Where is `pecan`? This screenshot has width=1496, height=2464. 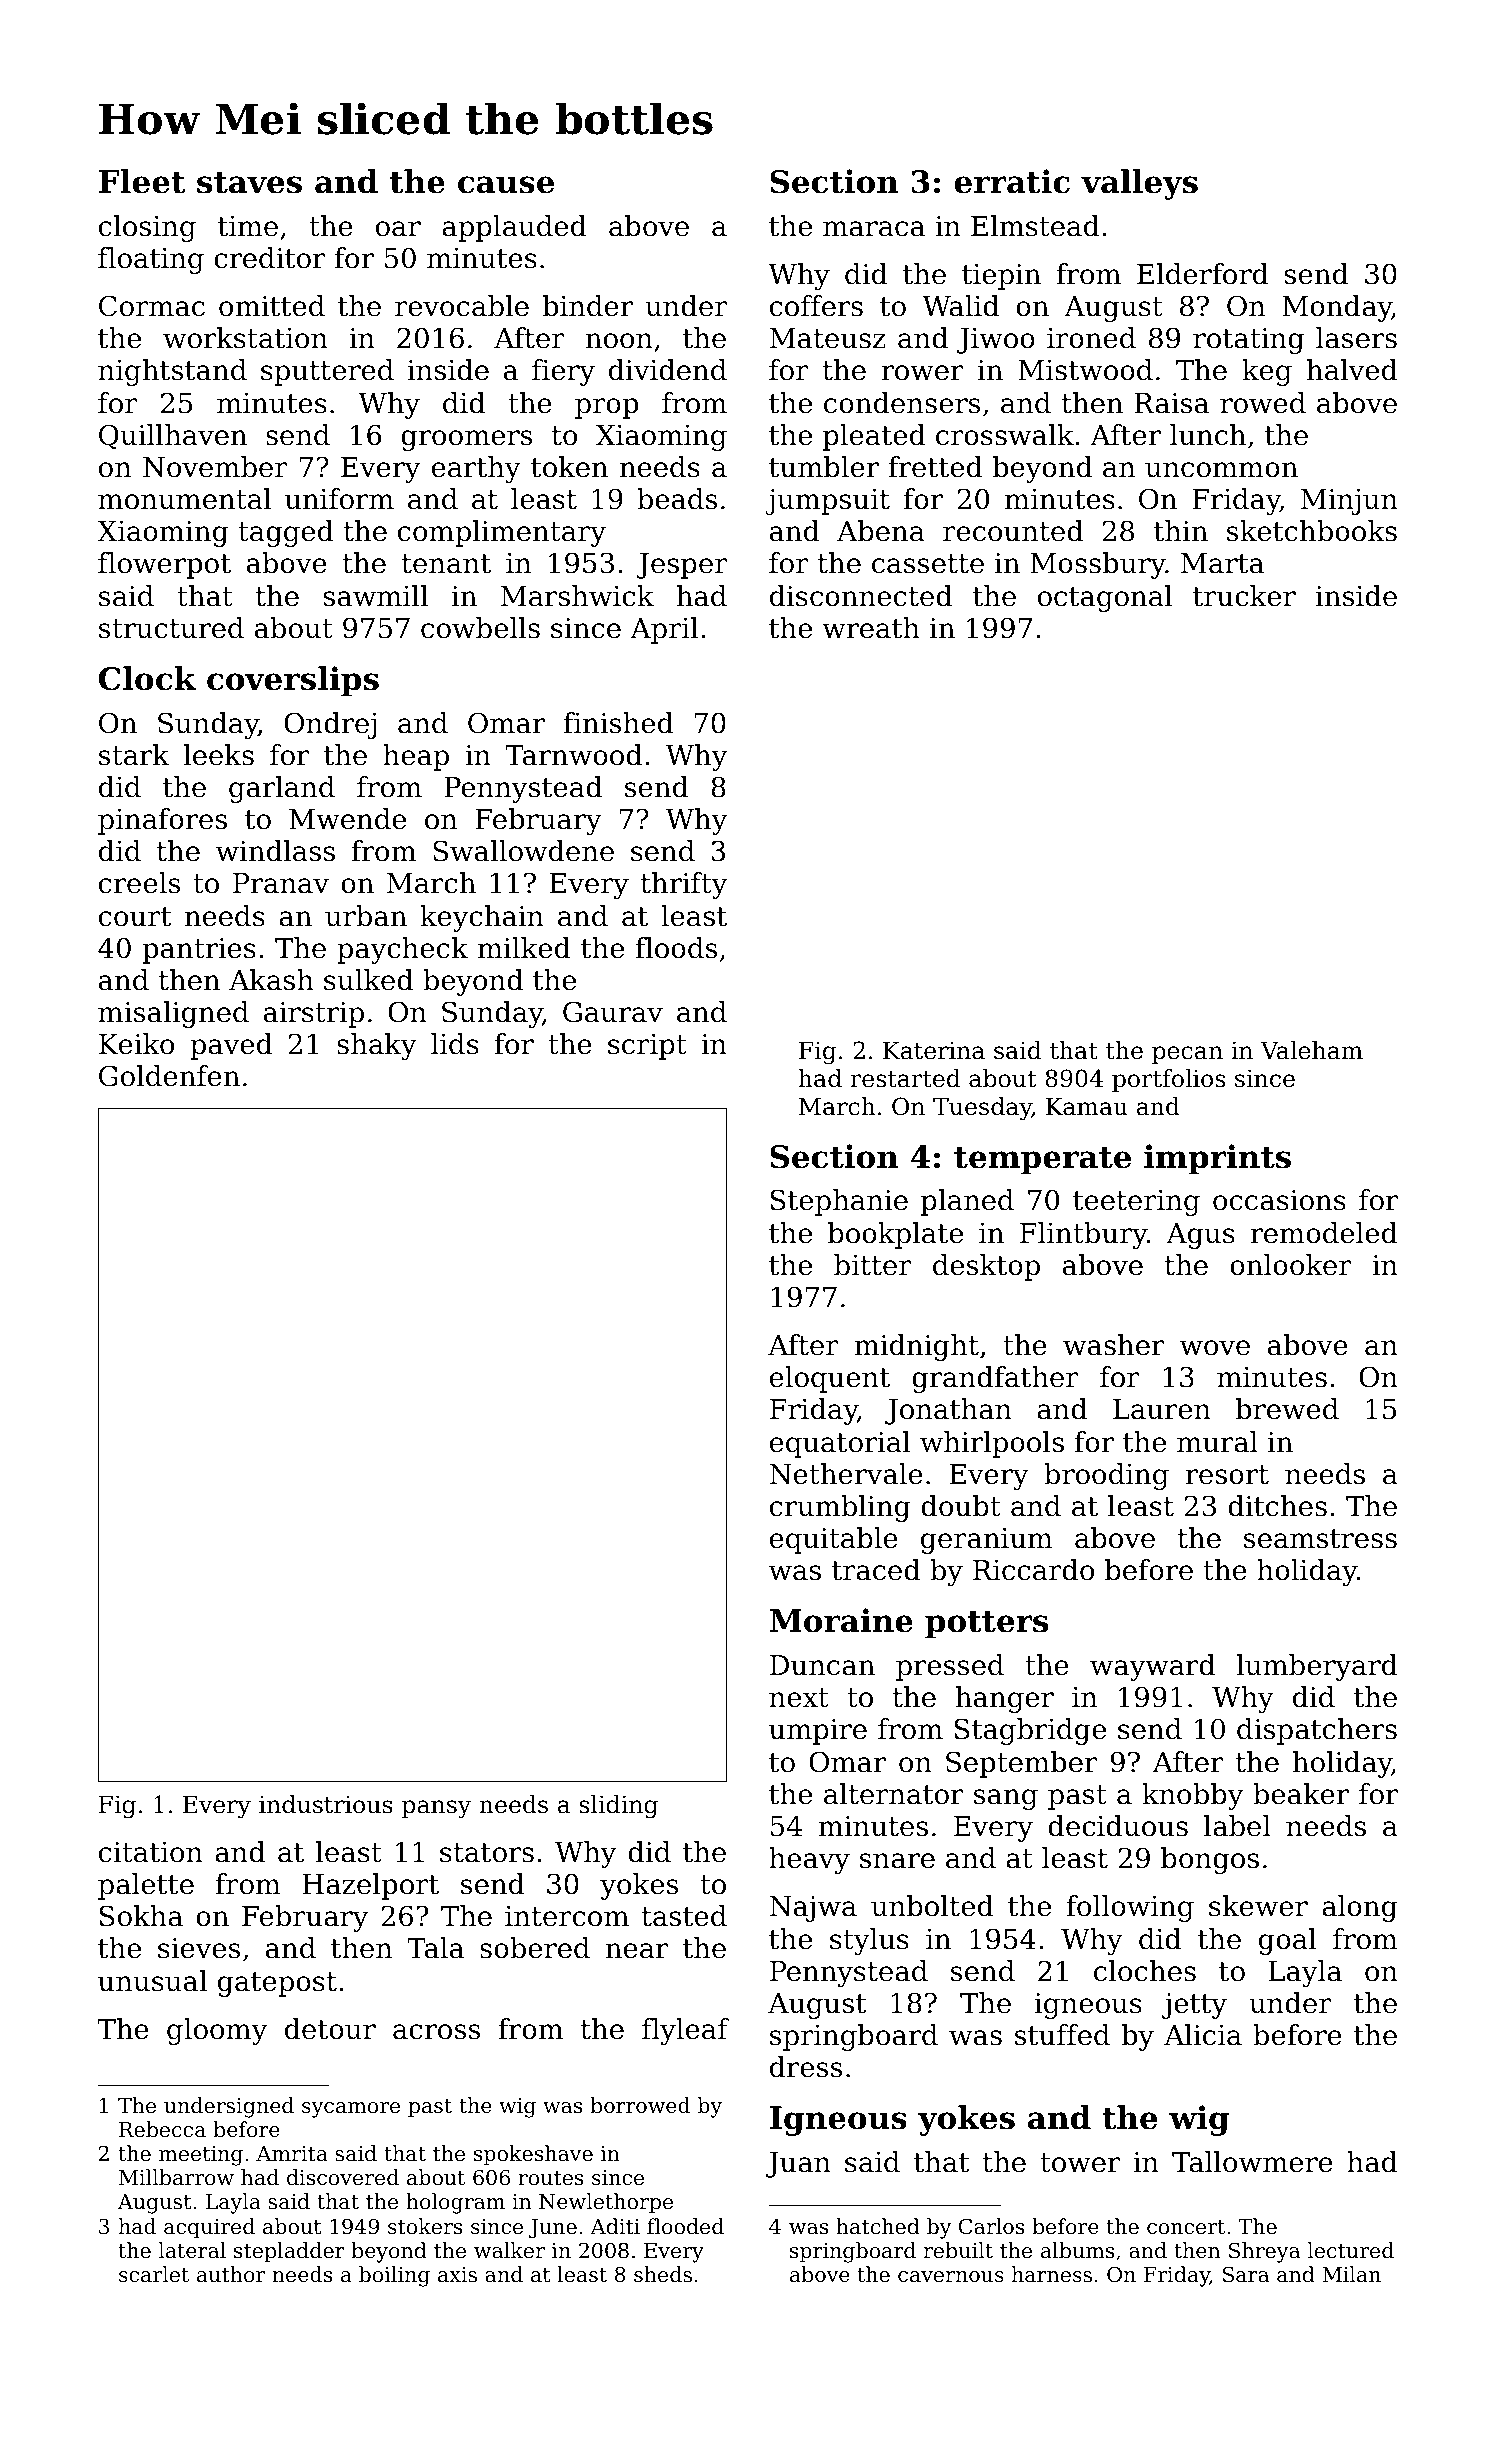 pecan is located at coordinates (1187, 1055).
